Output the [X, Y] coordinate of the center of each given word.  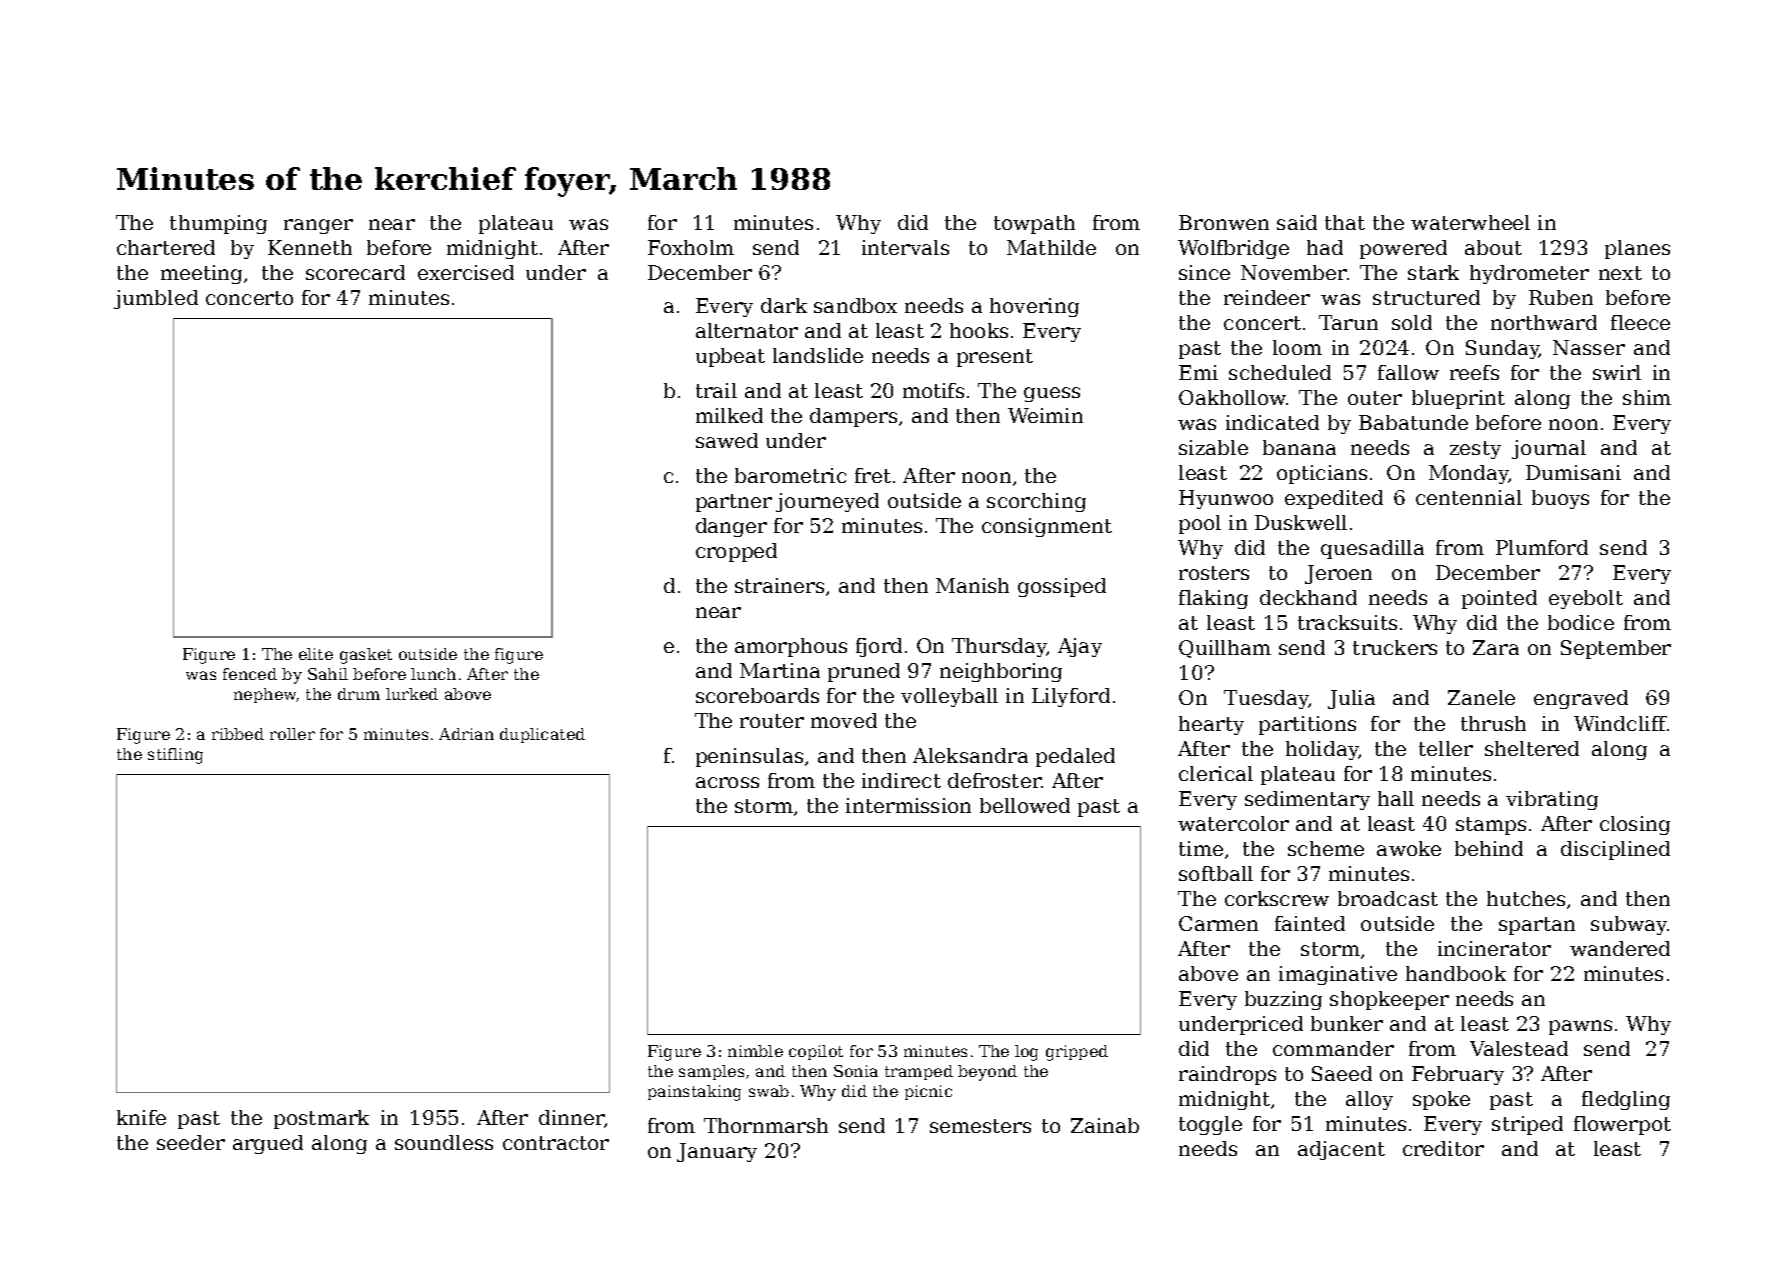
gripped [1077, 1053]
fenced [250, 674]
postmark [321, 1119]
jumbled [156, 299]
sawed [727, 440]
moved [844, 720]
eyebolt [1586, 599]
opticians [1322, 474]
